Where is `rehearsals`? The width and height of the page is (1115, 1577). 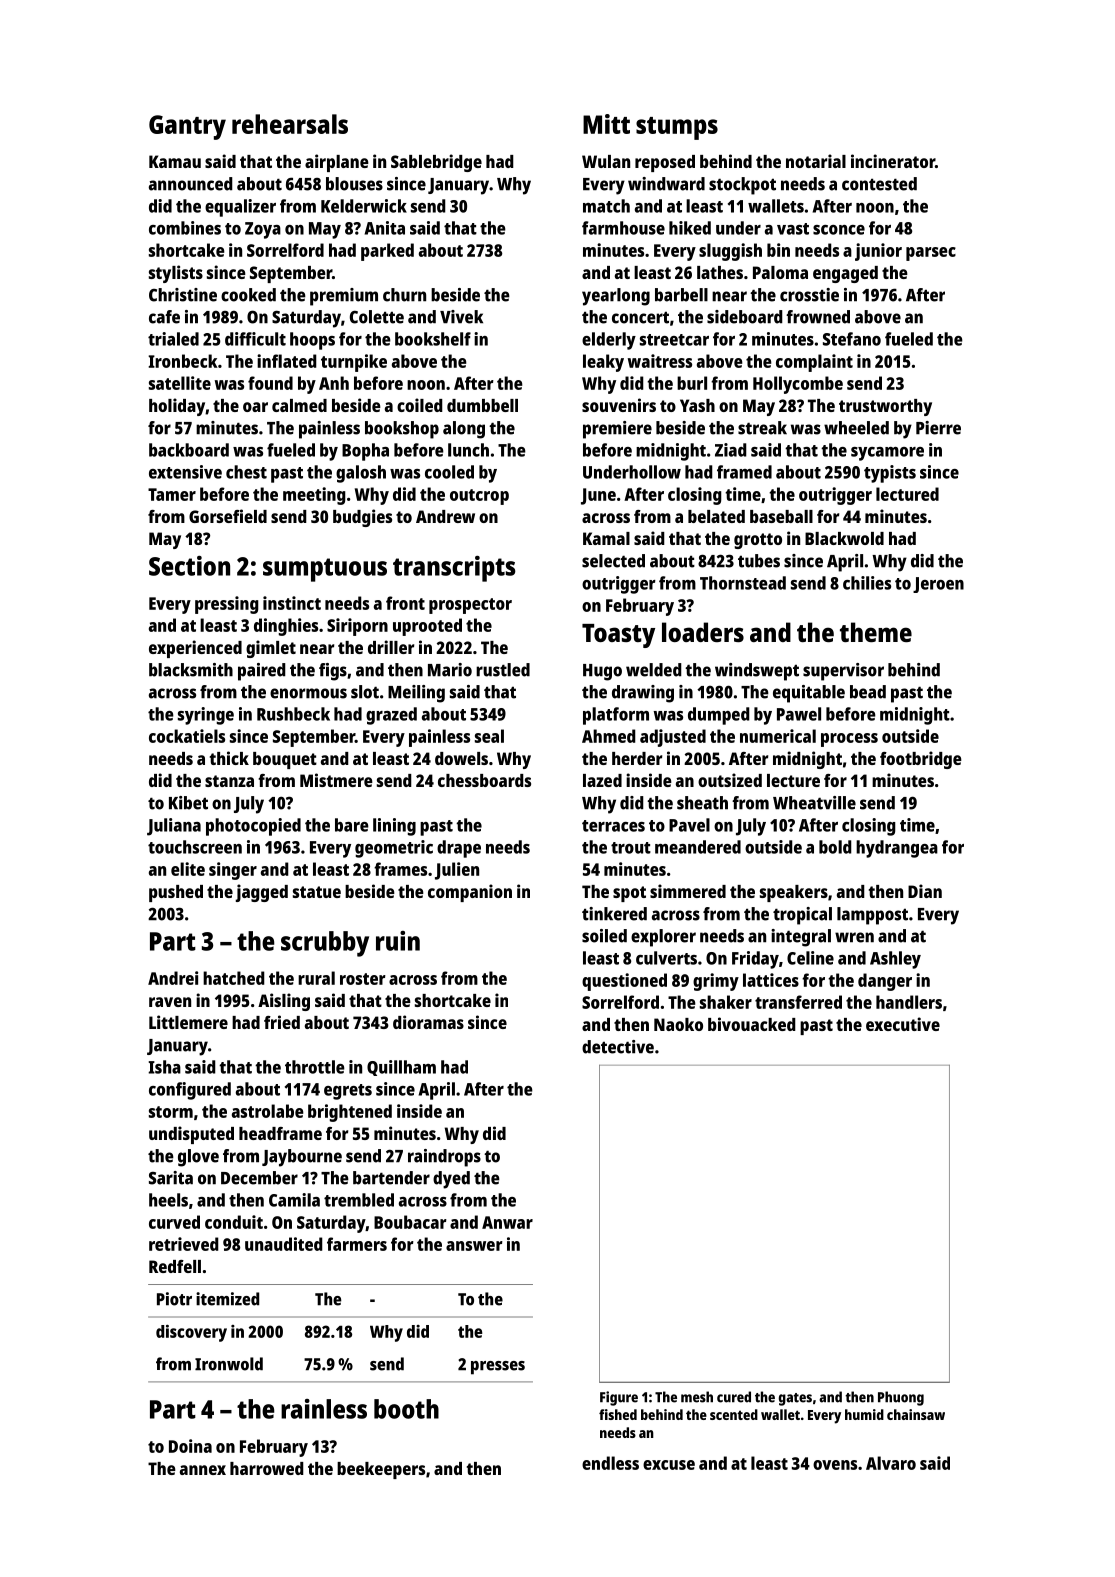 rehearsals is located at coordinates (290, 124).
